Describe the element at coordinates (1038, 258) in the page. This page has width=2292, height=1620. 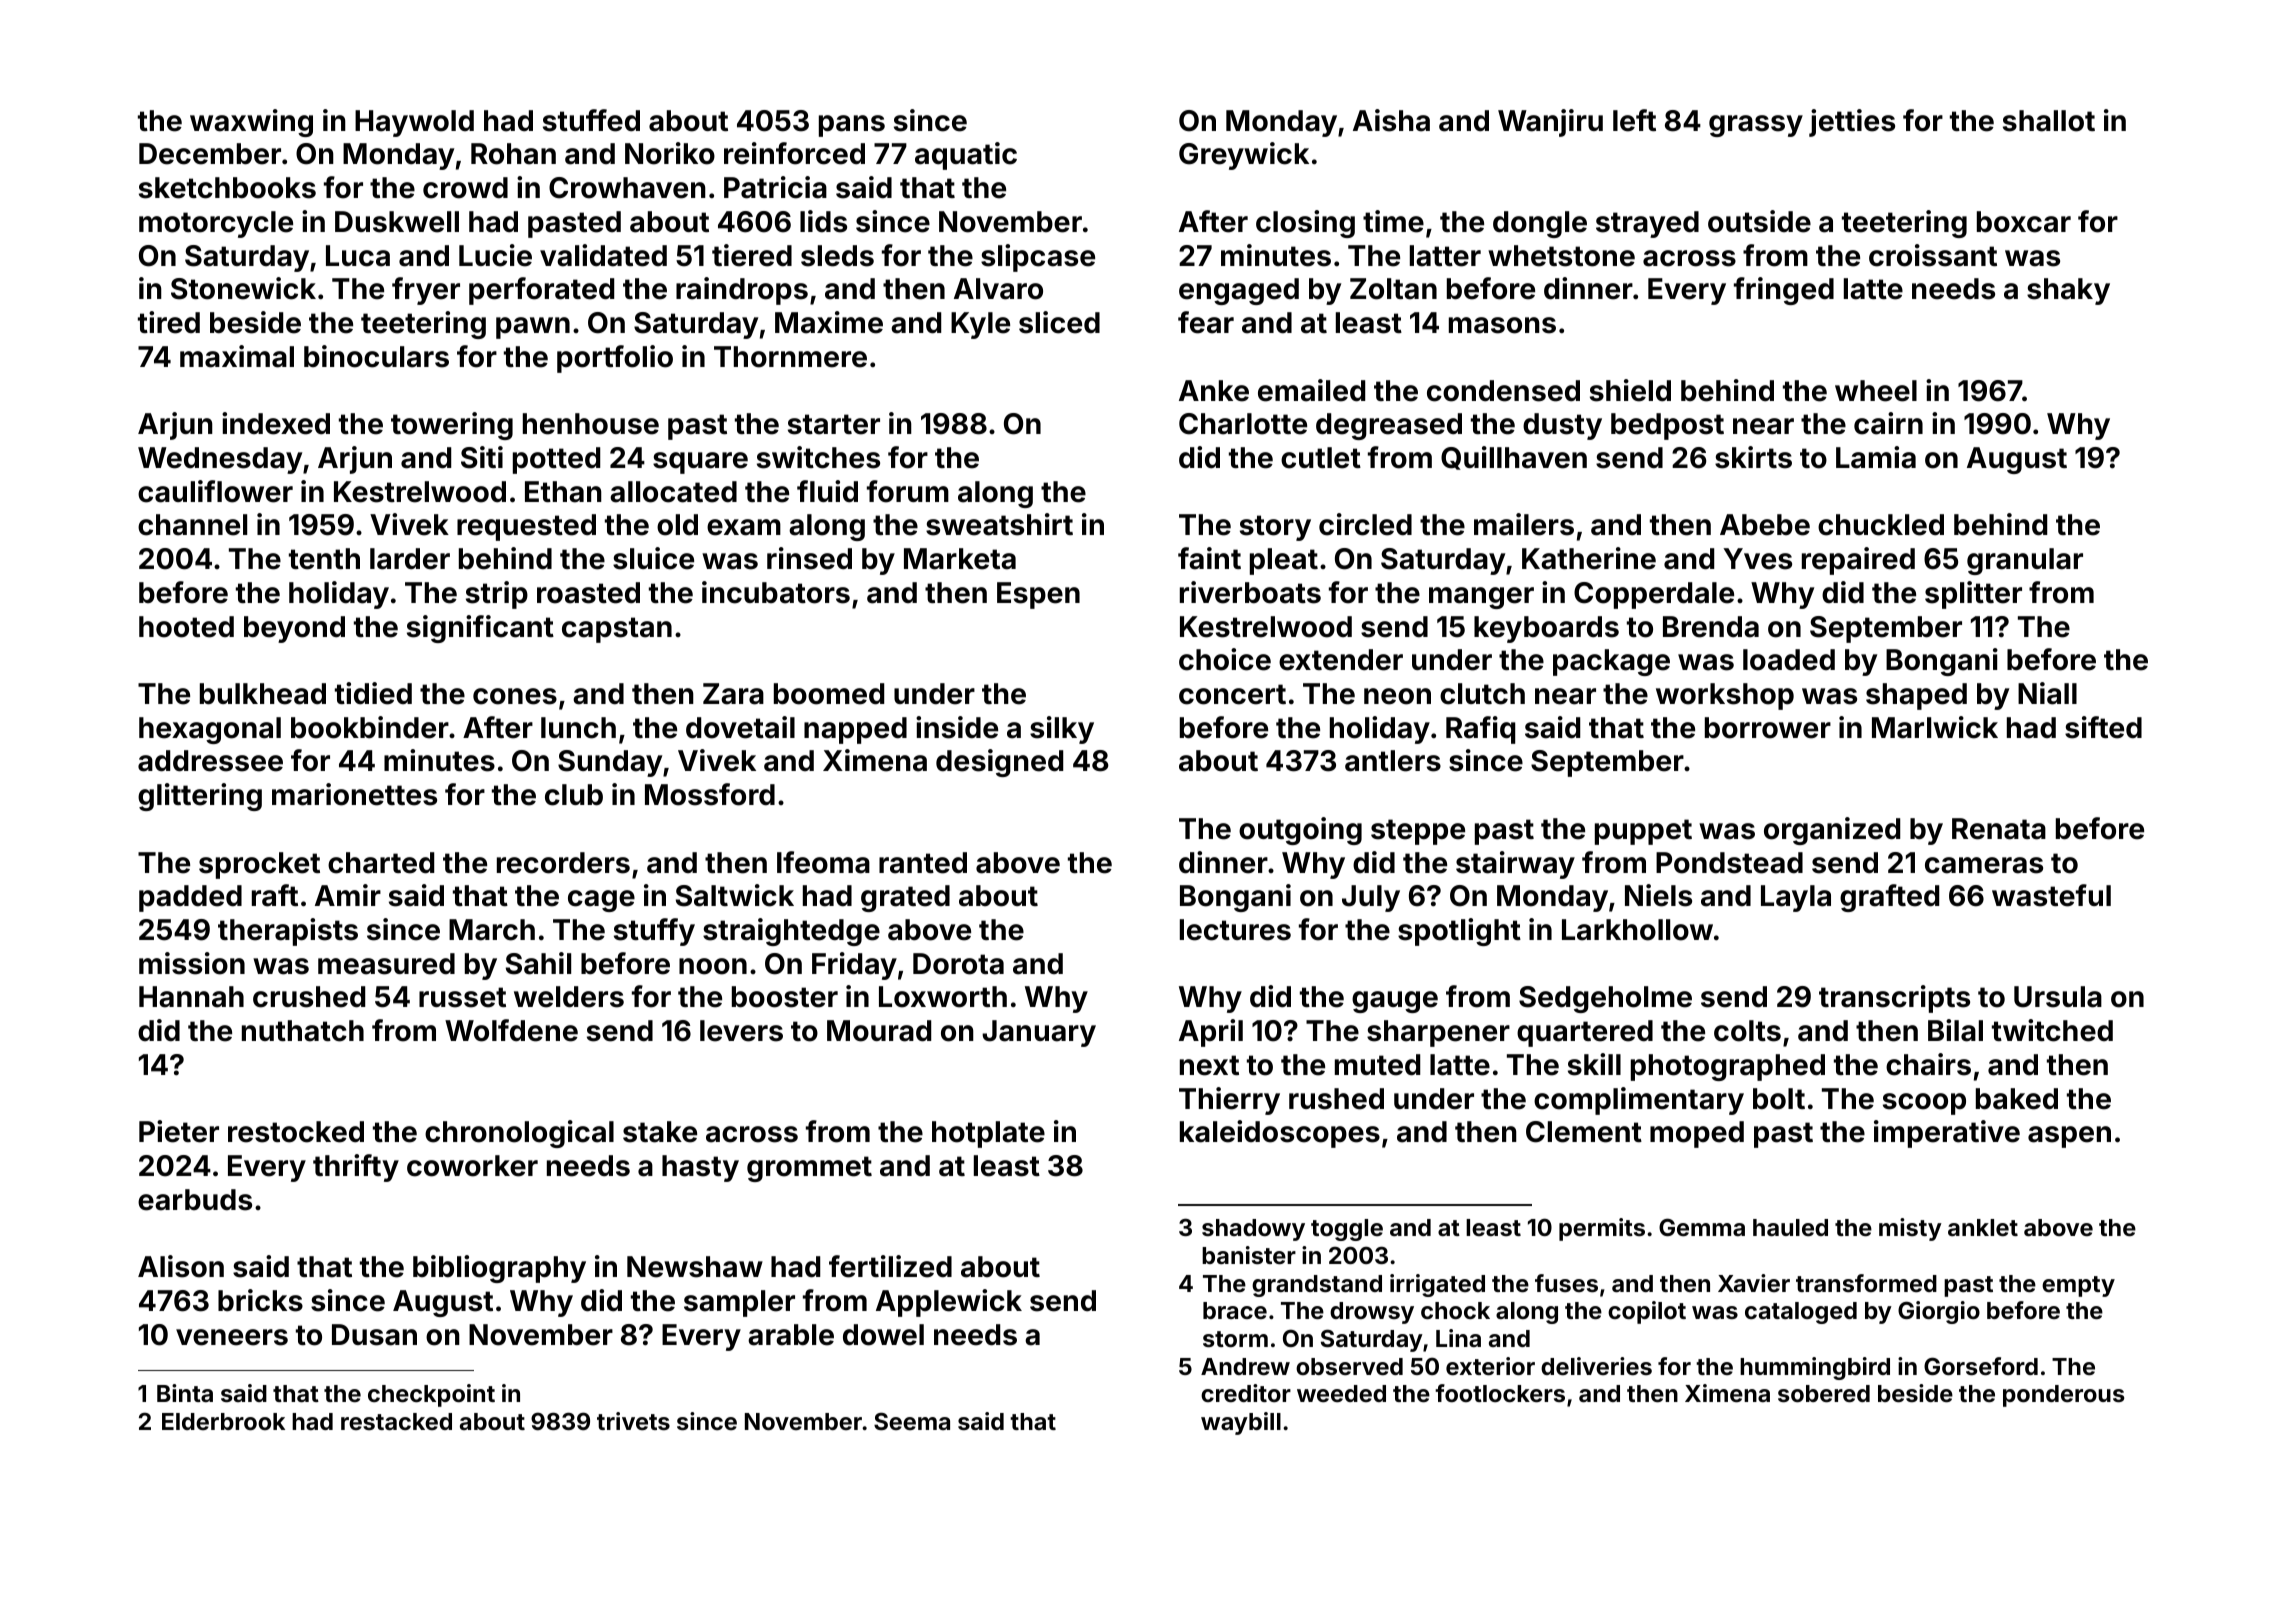
I see `slipcase` at that location.
